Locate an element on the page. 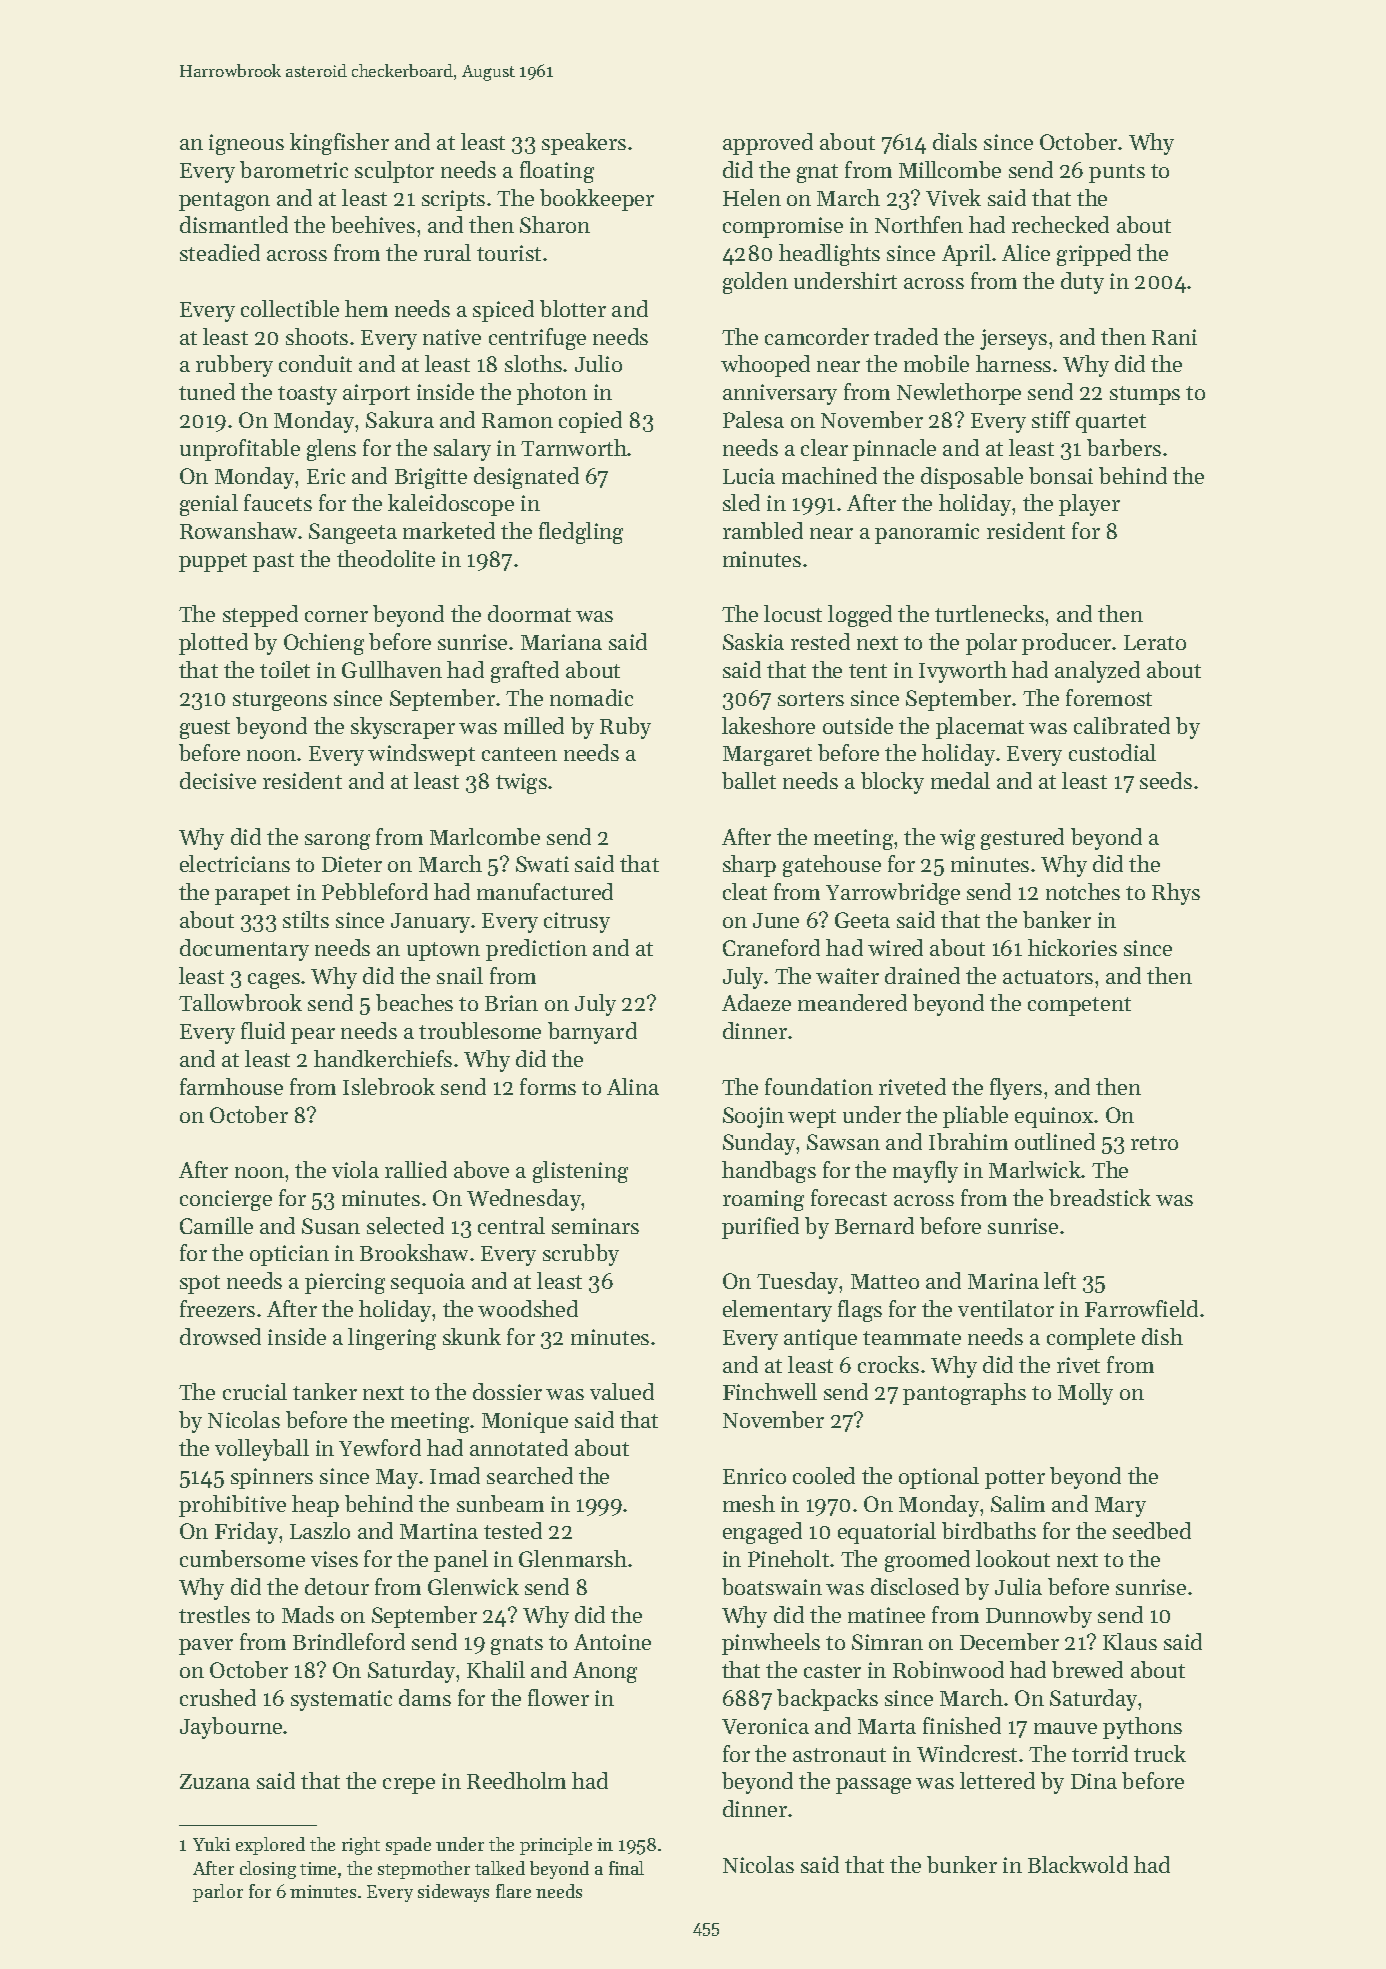 Image resolution: width=1386 pixels, height=1969 pixels. flare is located at coordinates (513, 1891).
